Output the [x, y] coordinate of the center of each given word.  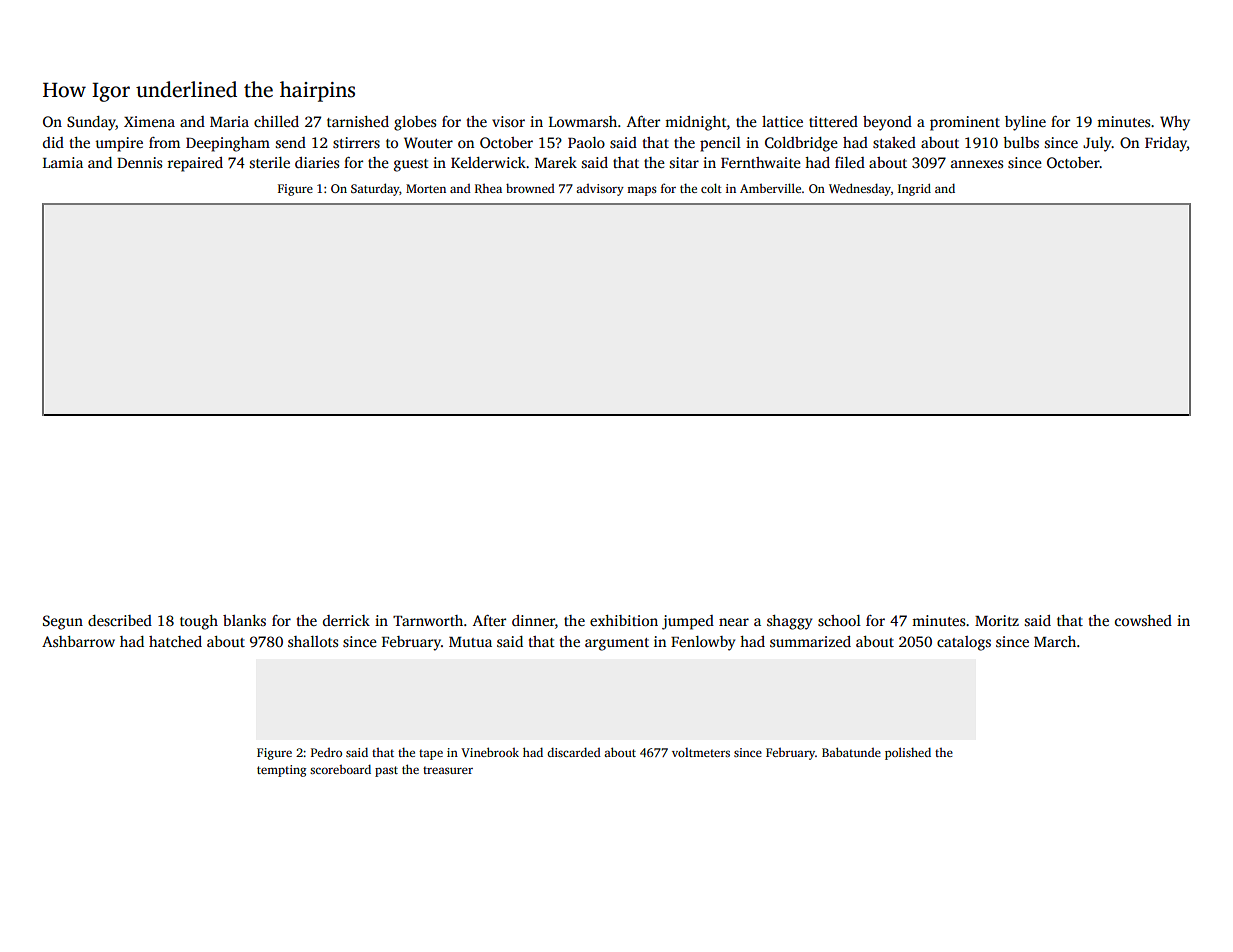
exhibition [624, 620]
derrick [346, 620]
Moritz [997, 620]
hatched [175, 641]
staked [894, 142]
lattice [782, 121]
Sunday [91, 123]
